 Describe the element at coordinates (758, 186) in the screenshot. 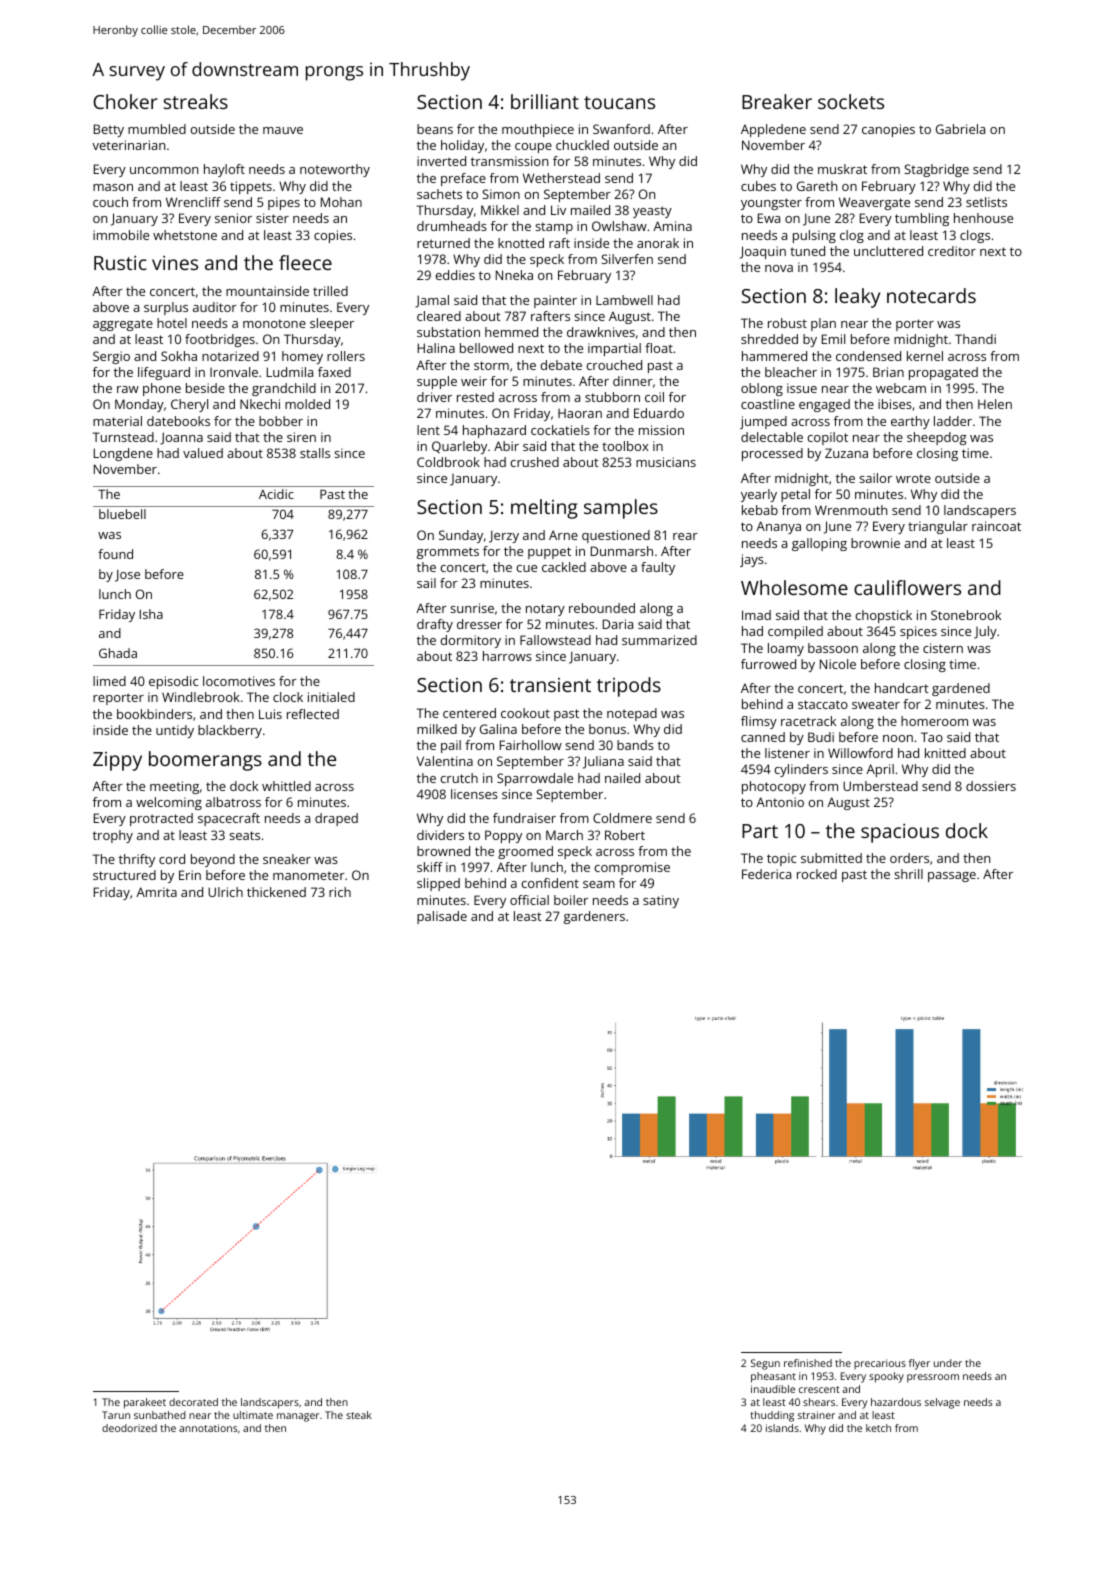

I see `cubes` at that location.
